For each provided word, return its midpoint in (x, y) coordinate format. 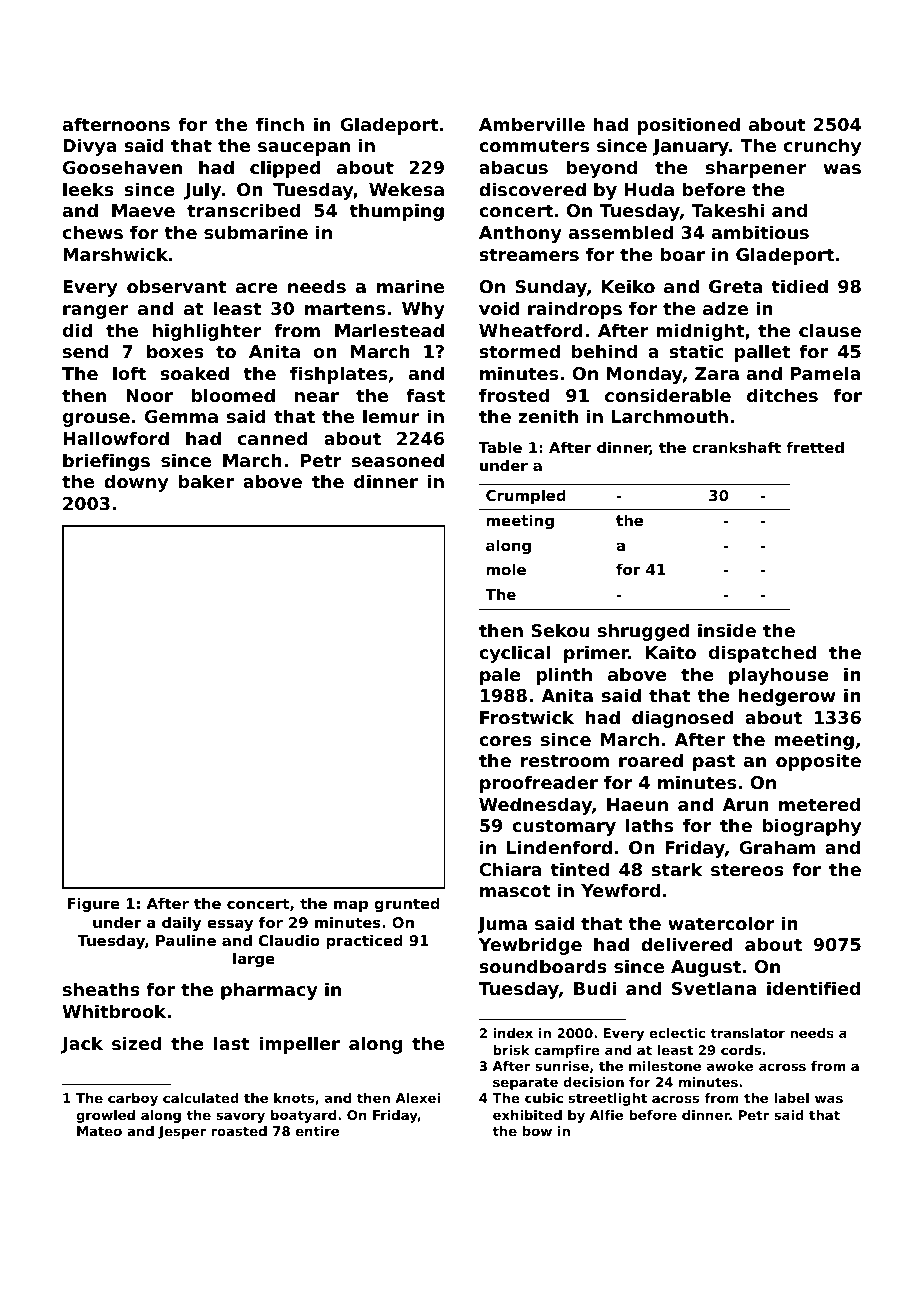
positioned (688, 126)
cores (505, 741)
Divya (90, 147)
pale (500, 676)
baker (206, 481)
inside (727, 630)
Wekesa (406, 189)
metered (819, 804)
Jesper (182, 1132)
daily (181, 924)
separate (525, 1083)
